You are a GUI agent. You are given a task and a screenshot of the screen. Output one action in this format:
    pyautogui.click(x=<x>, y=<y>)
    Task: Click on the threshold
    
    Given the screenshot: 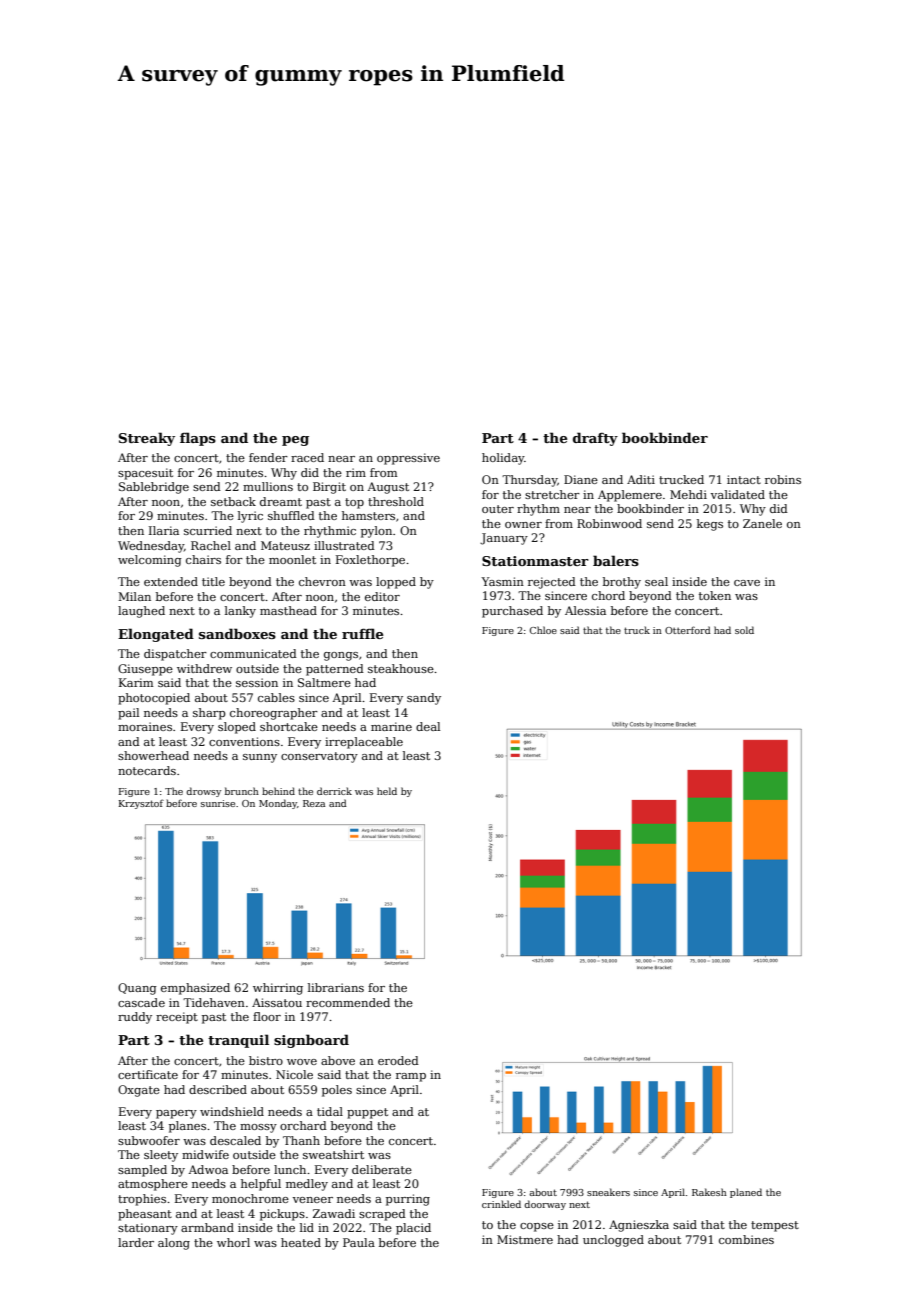 What is the action you would take?
    pyautogui.click(x=396, y=501)
